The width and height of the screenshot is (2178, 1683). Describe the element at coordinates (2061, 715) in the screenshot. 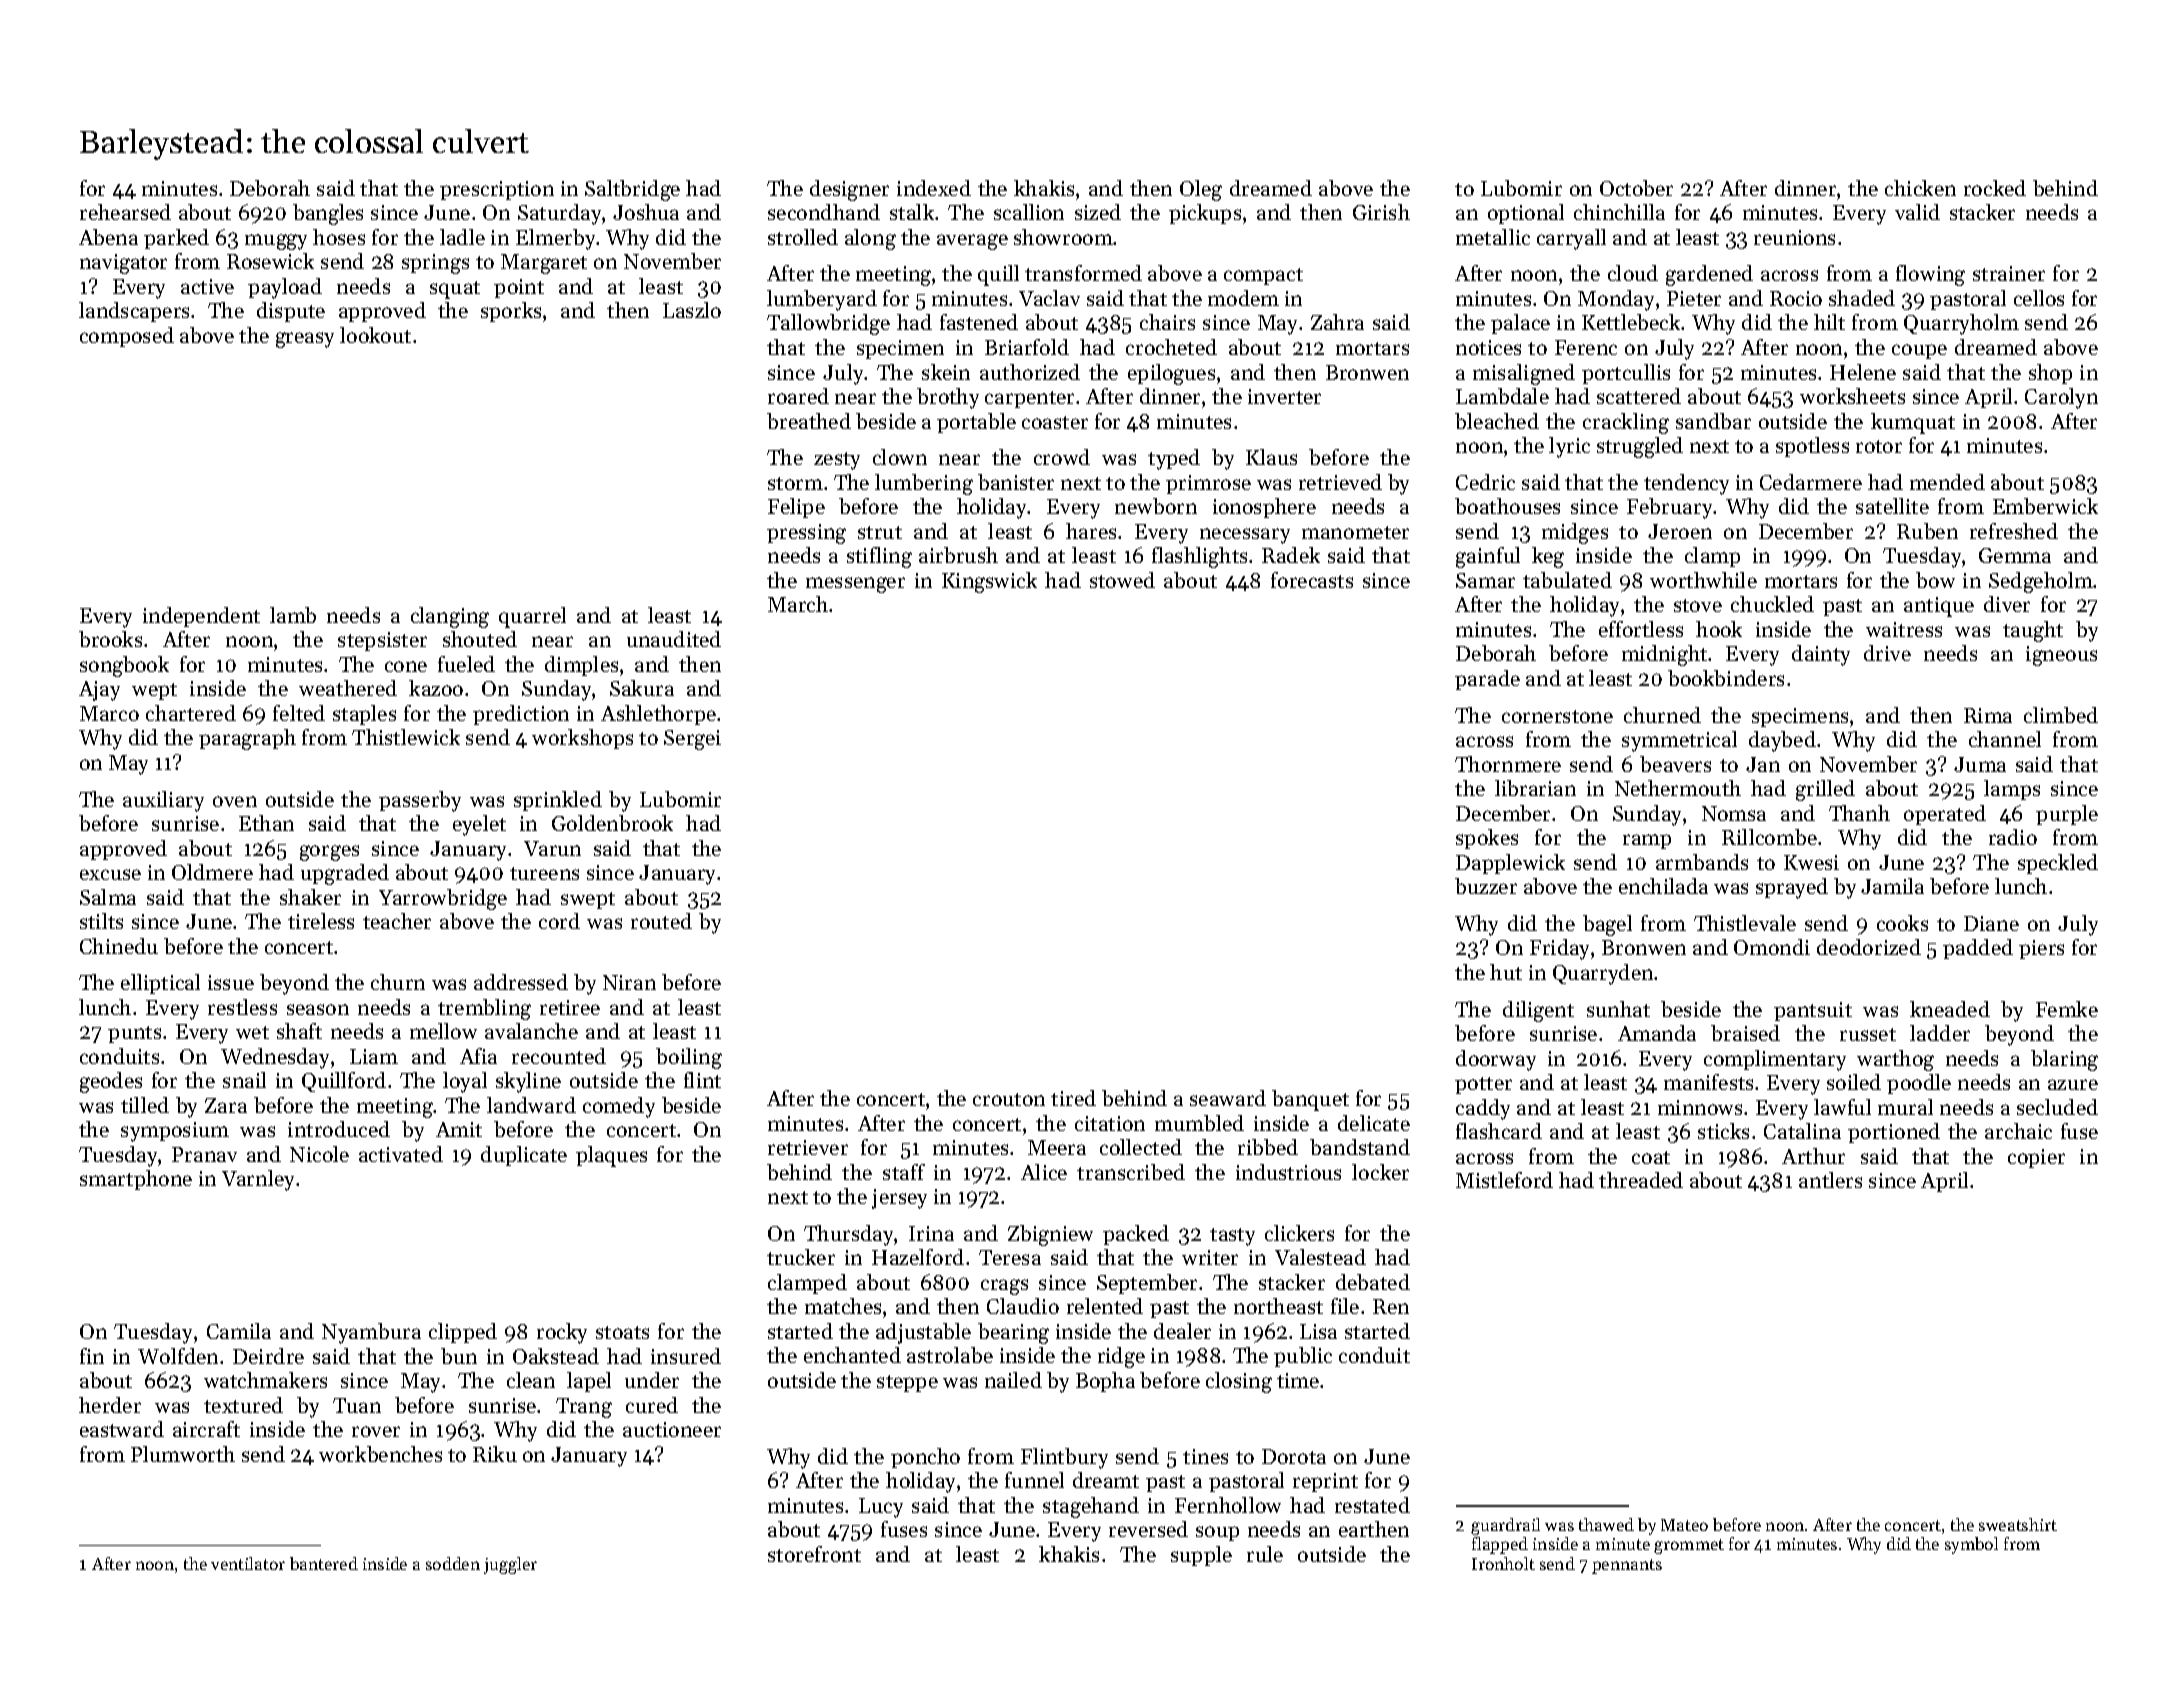

I see `climbed` at that location.
